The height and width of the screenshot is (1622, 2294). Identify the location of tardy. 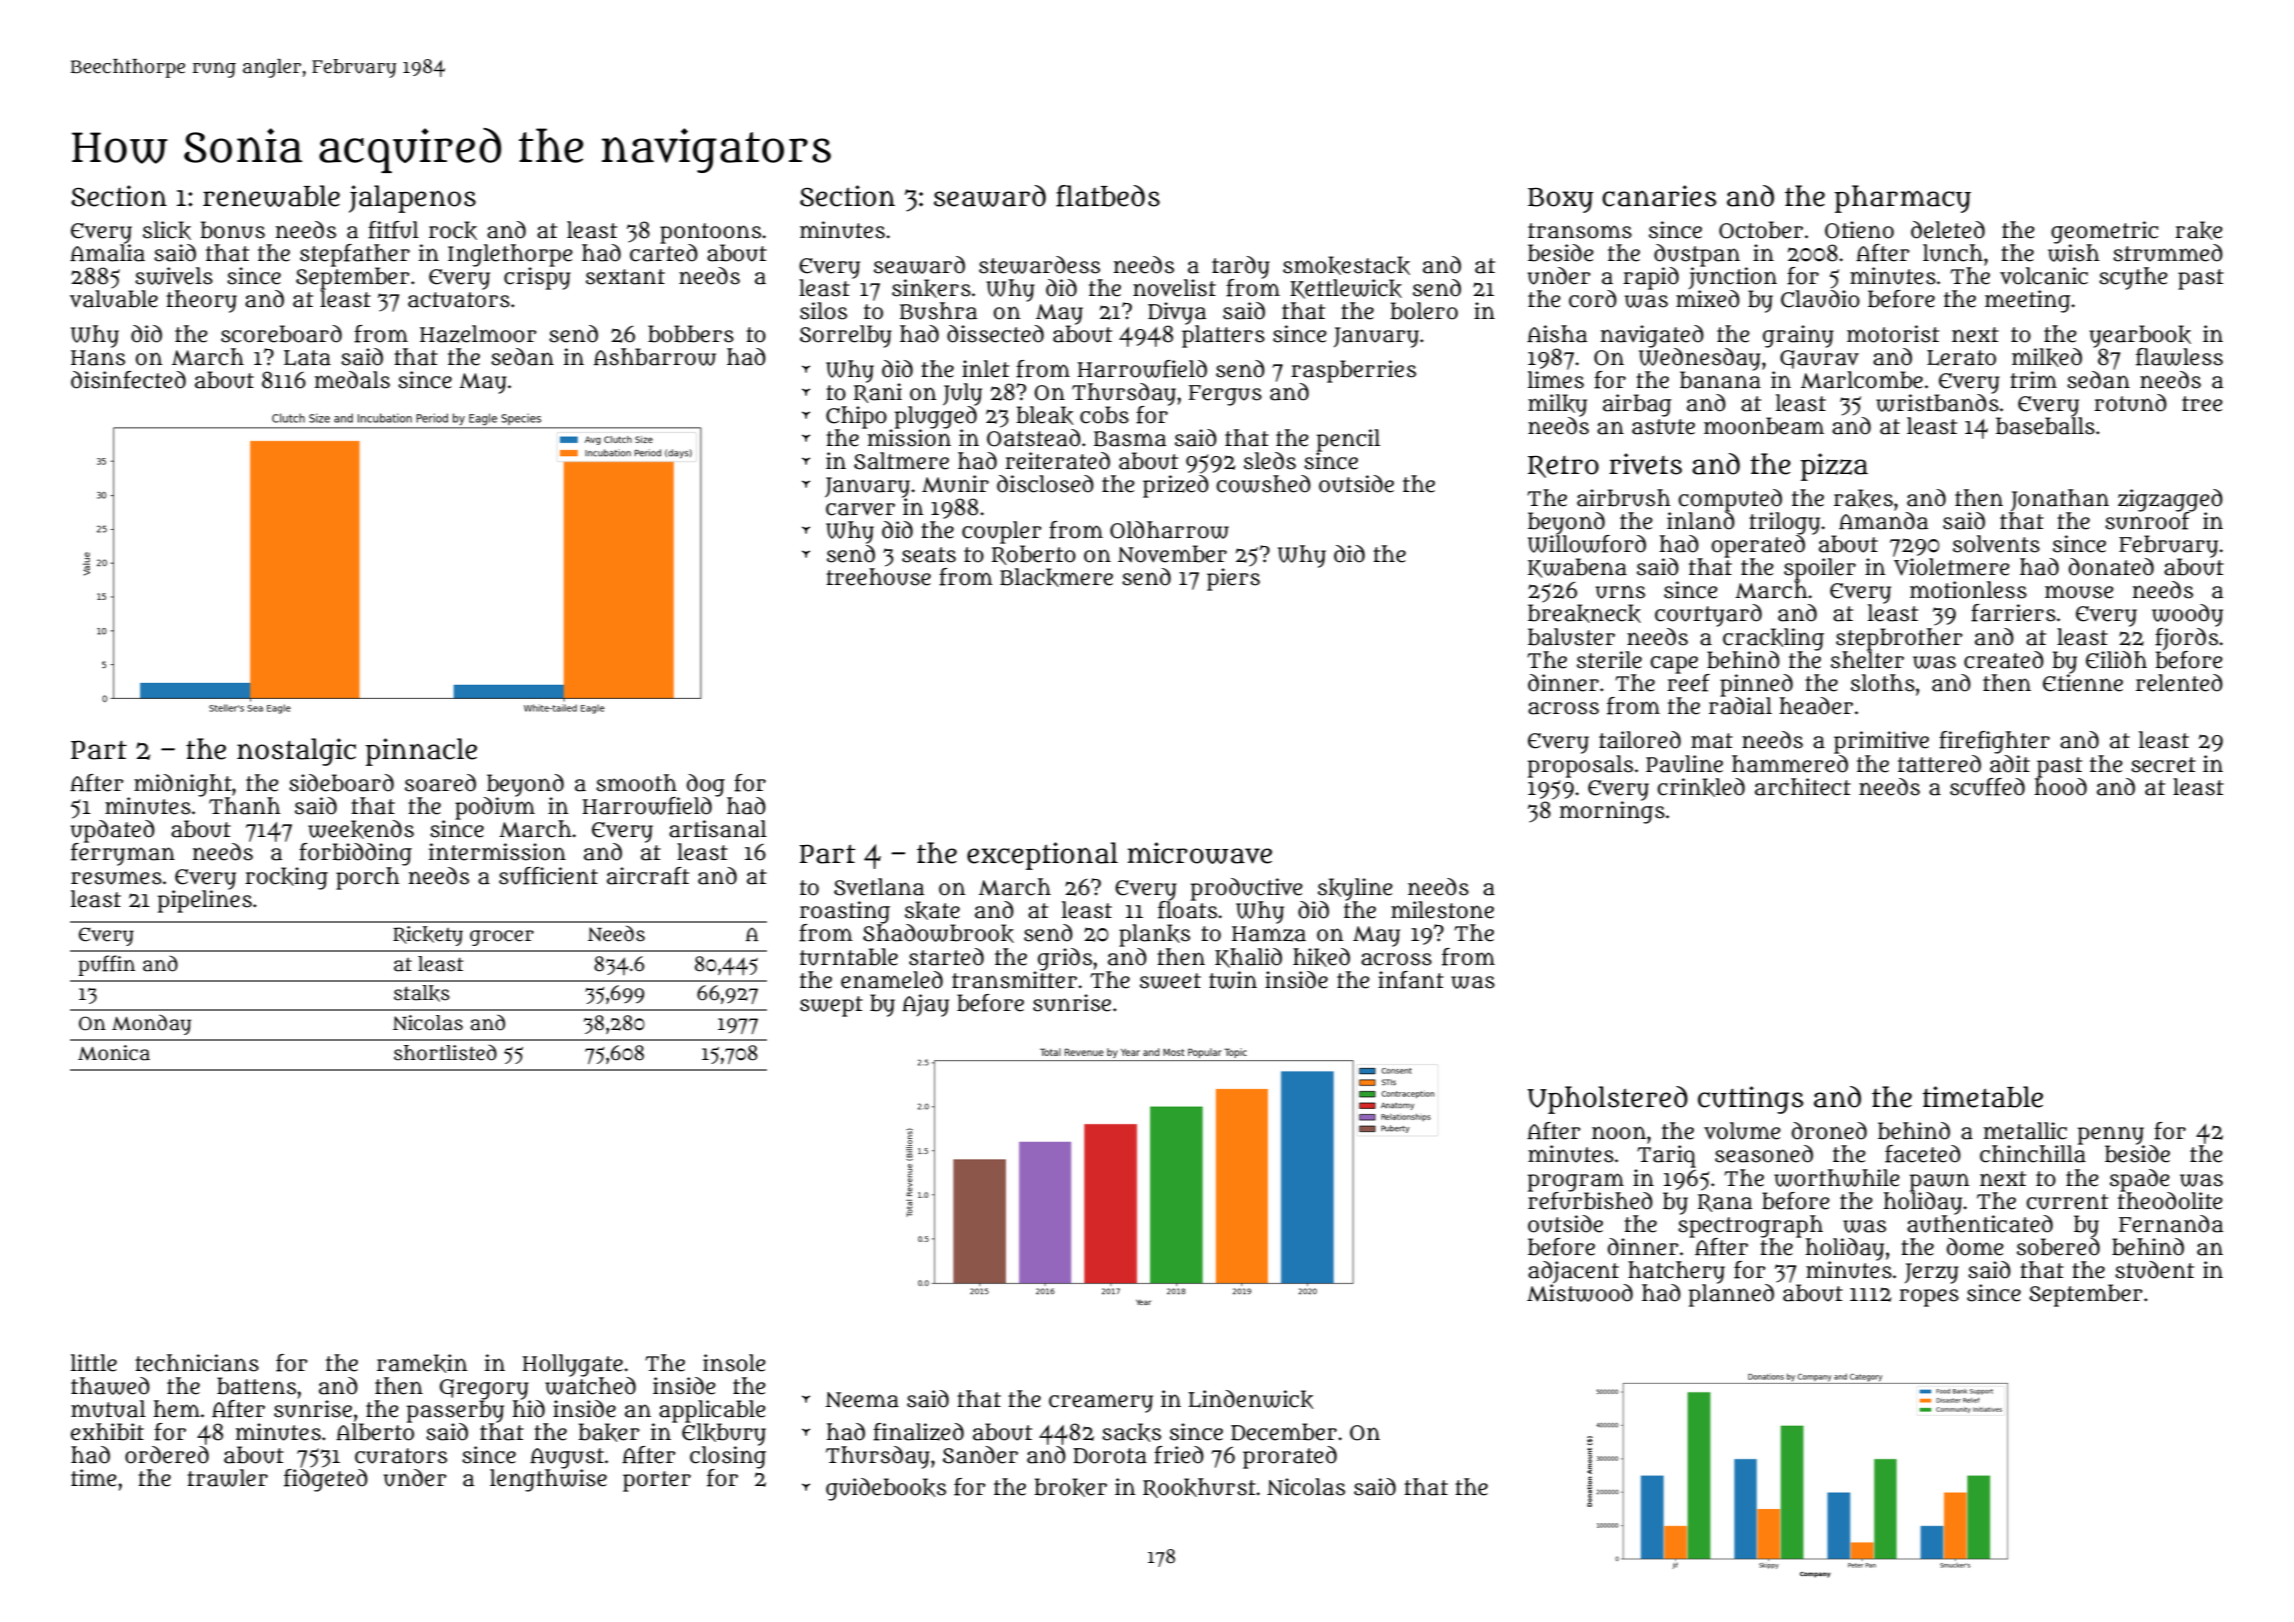
(1241, 267).
